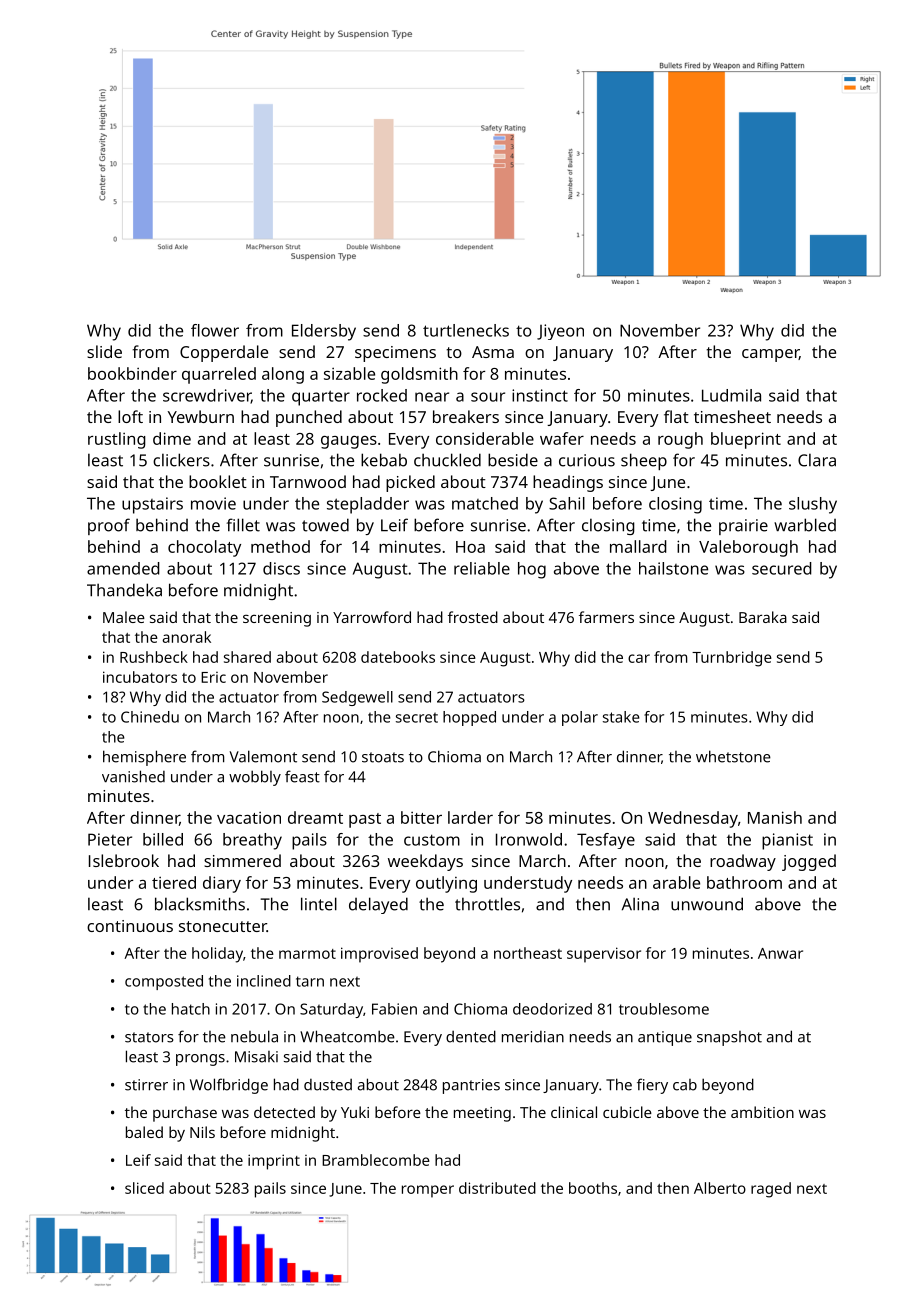  I want to click on Thandeka, so click(124, 590).
